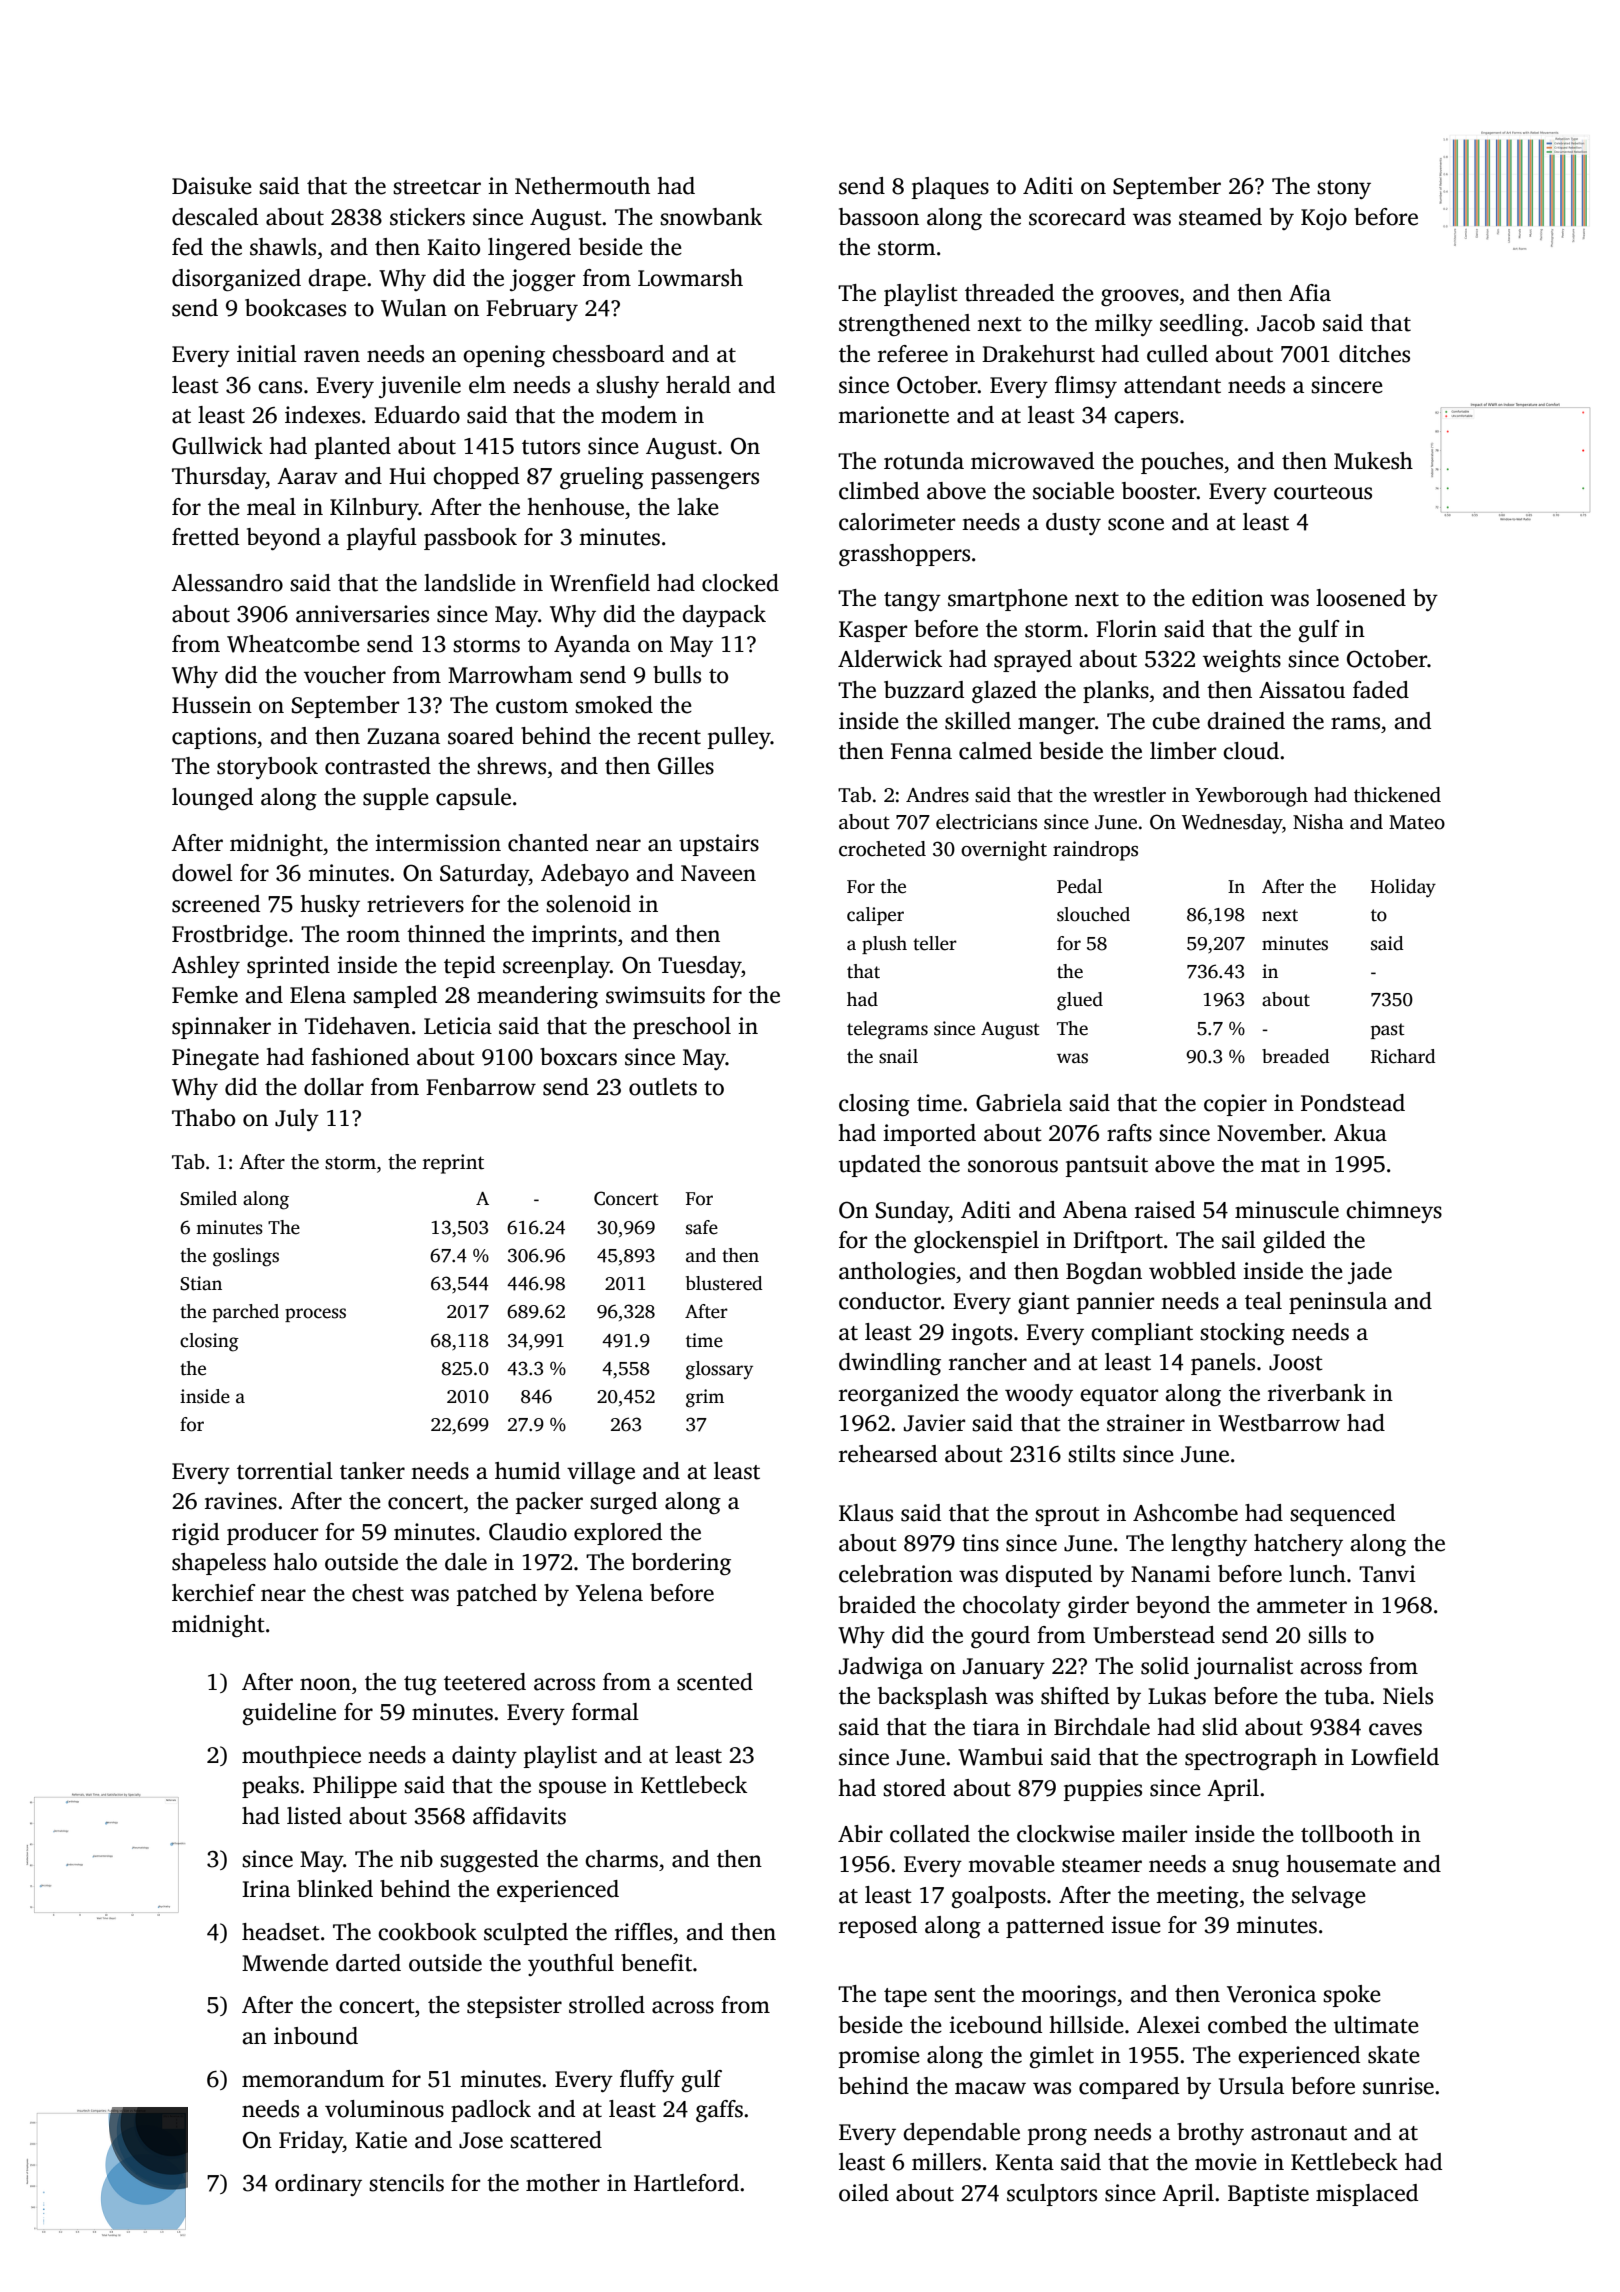 The image size is (1620, 2292). What do you see at coordinates (563, 2183) in the screenshot?
I see `mother` at bounding box center [563, 2183].
